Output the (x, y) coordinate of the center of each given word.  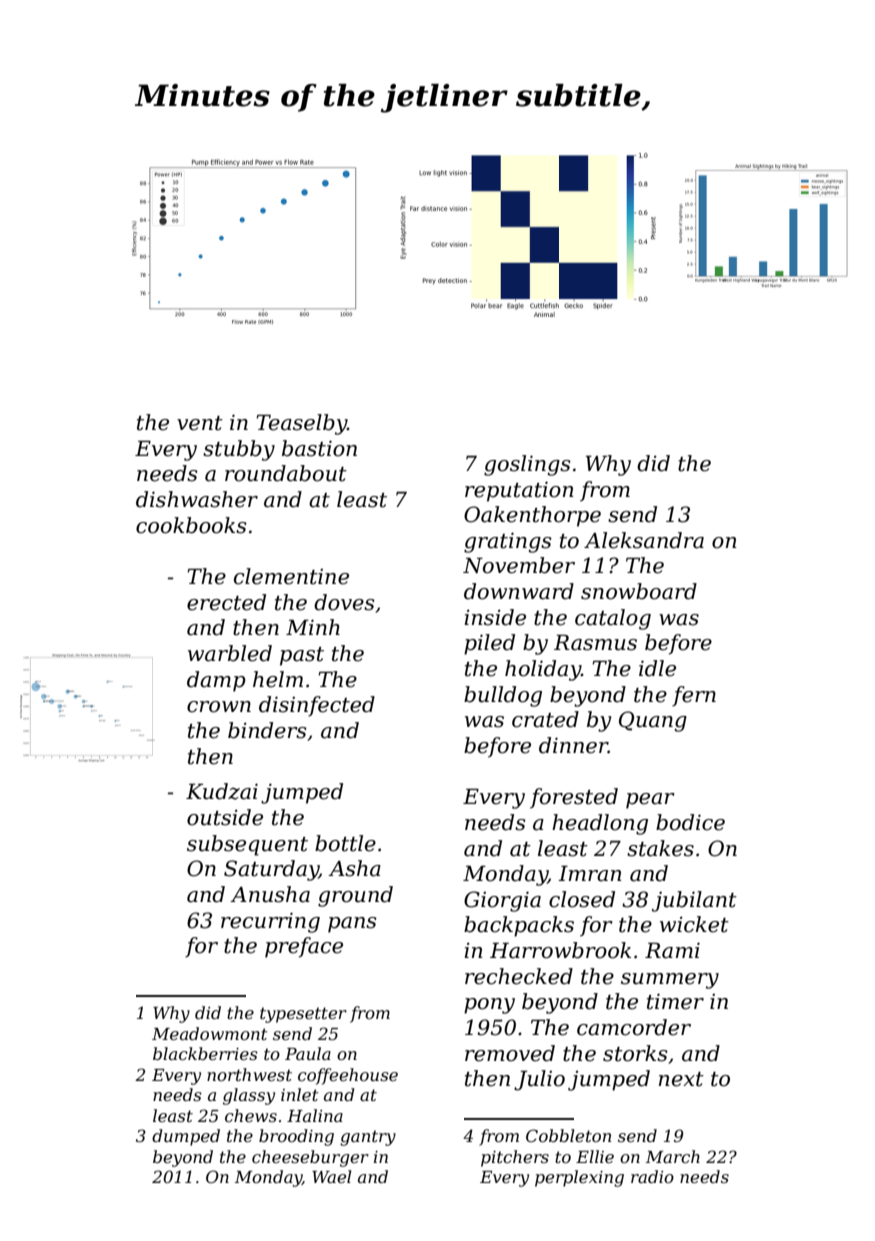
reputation (519, 491)
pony (489, 1006)
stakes (660, 848)
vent (200, 423)
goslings (527, 465)
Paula (308, 1053)
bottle (345, 843)
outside (225, 817)
